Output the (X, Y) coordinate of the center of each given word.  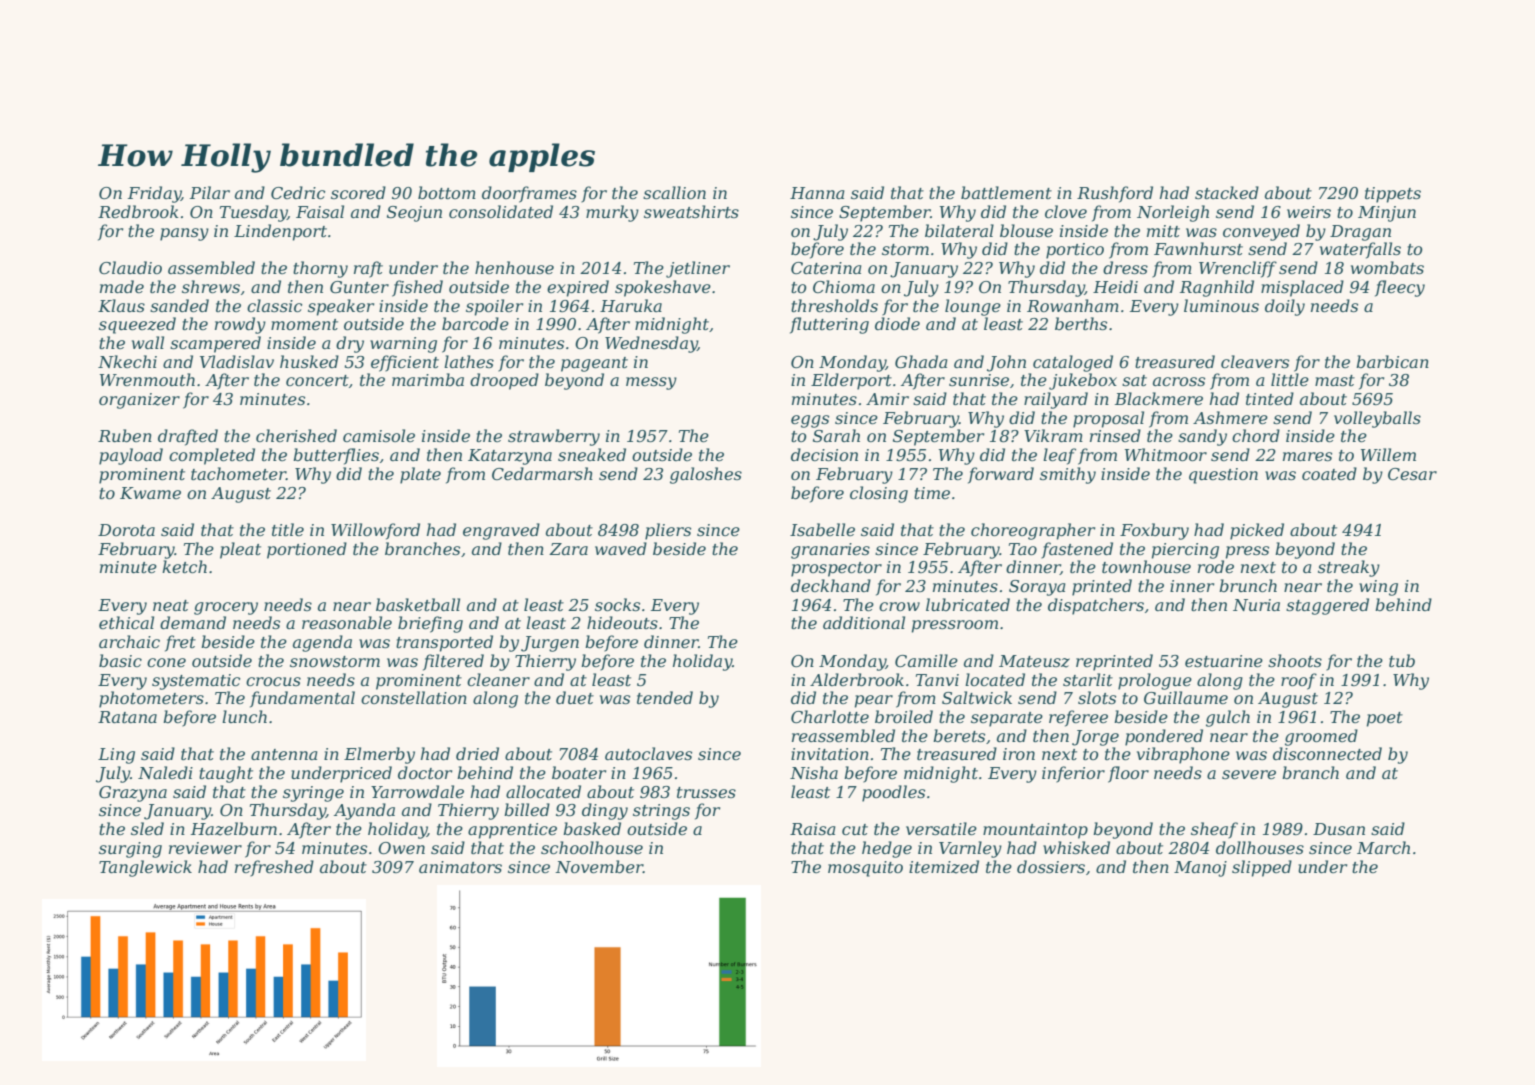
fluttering (829, 325)
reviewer (205, 848)
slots (1097, 697)
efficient (405, 363)
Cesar (1412, 474)
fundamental (302, 699)
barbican (1392, 361)
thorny (320, 269)
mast (1335, 380)
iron (1019, 754)
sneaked (592, 454)
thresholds (834, 305)
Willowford (375, 531)
